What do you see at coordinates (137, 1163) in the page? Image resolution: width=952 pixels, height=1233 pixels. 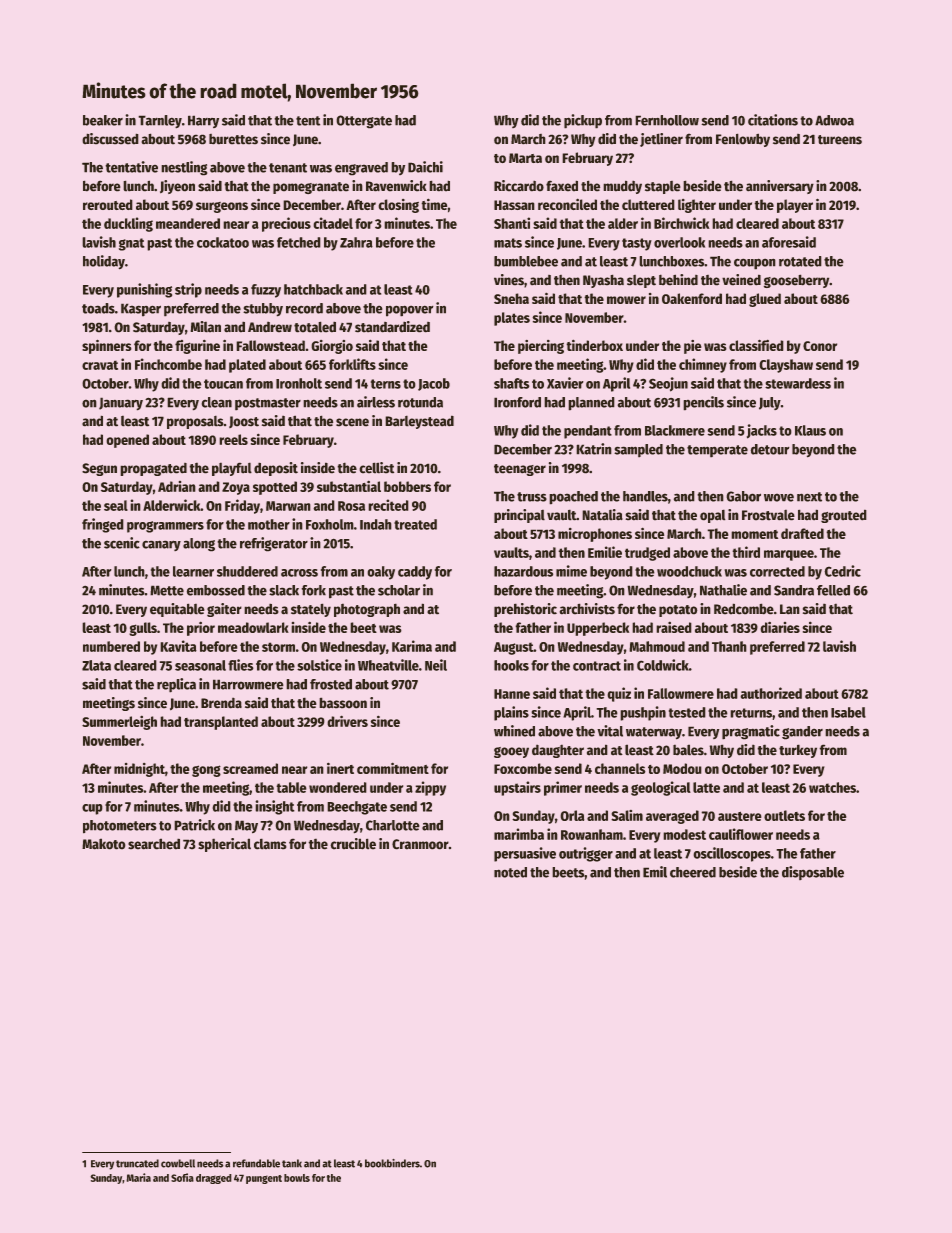 I see `truncated` at bounding box center [137, 1163].
